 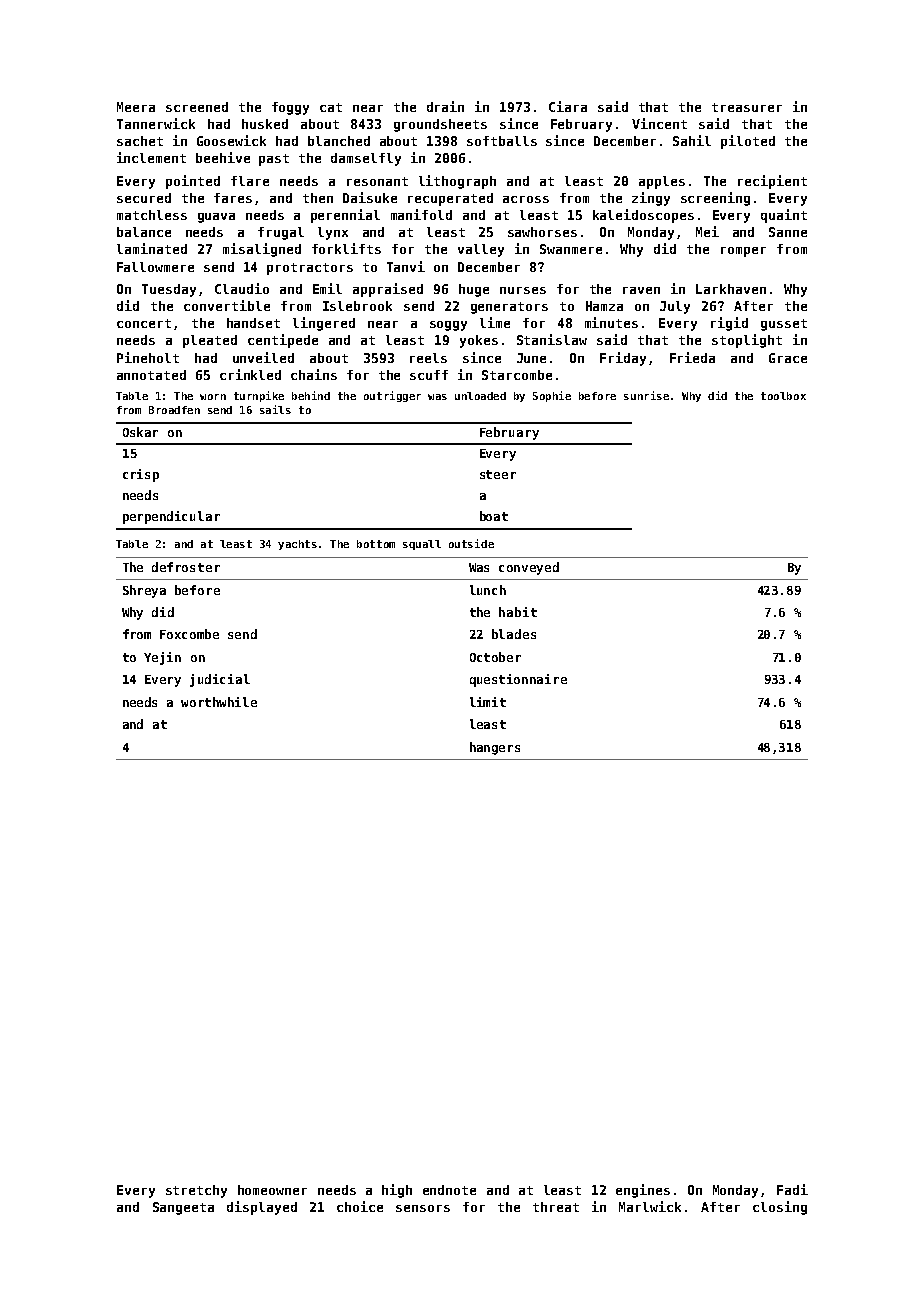 What do you see at coordinates (495, 748) in the document?
I see `hangers` at bounding box center [495, 748].
